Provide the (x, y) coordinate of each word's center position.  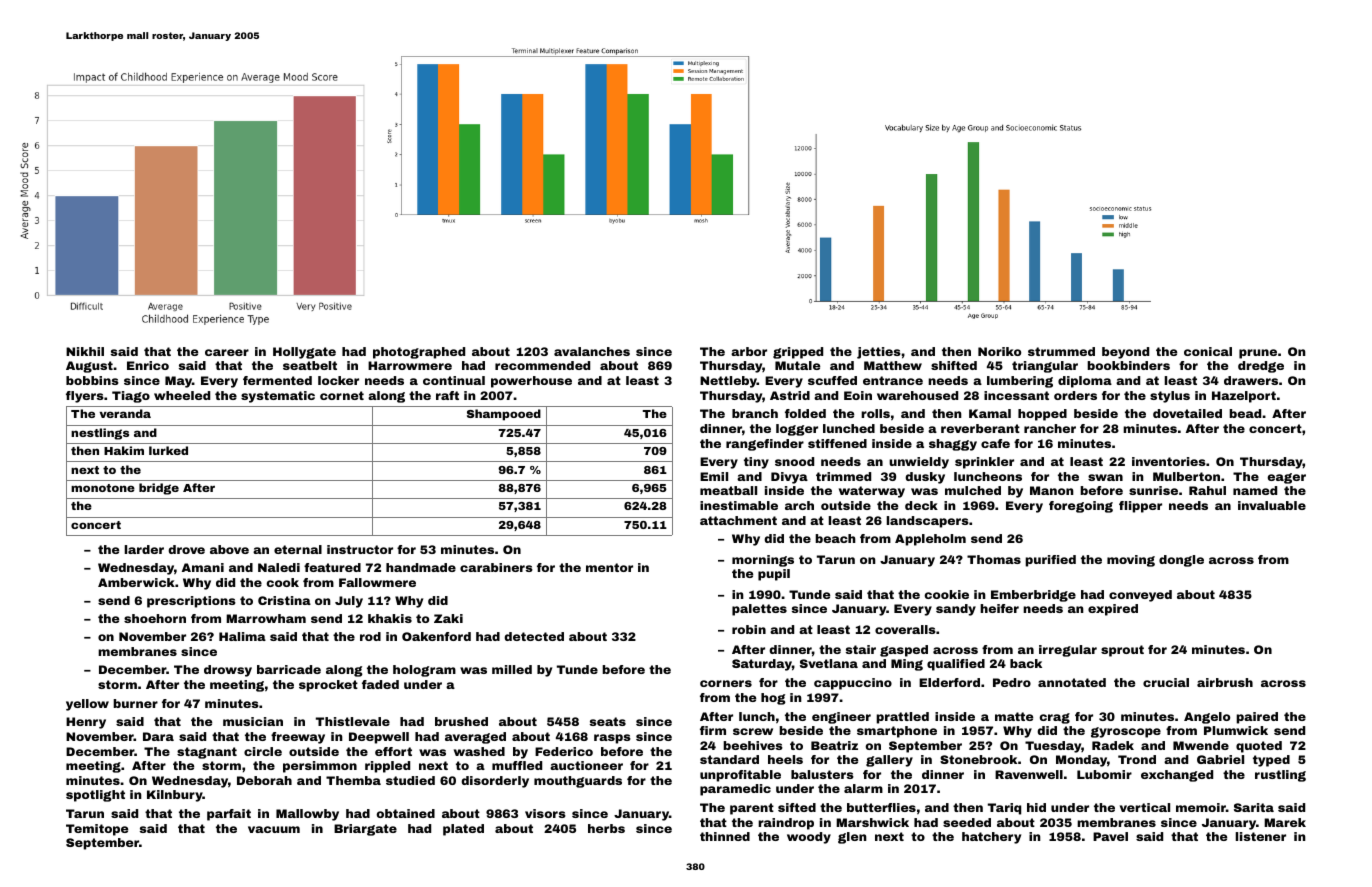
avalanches (592, 351)
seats (608, 721)
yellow (87, 705)
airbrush (1225, 682)
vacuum (274, 829)
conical (1208, 351)
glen (852, 838)
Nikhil (85, 351)
